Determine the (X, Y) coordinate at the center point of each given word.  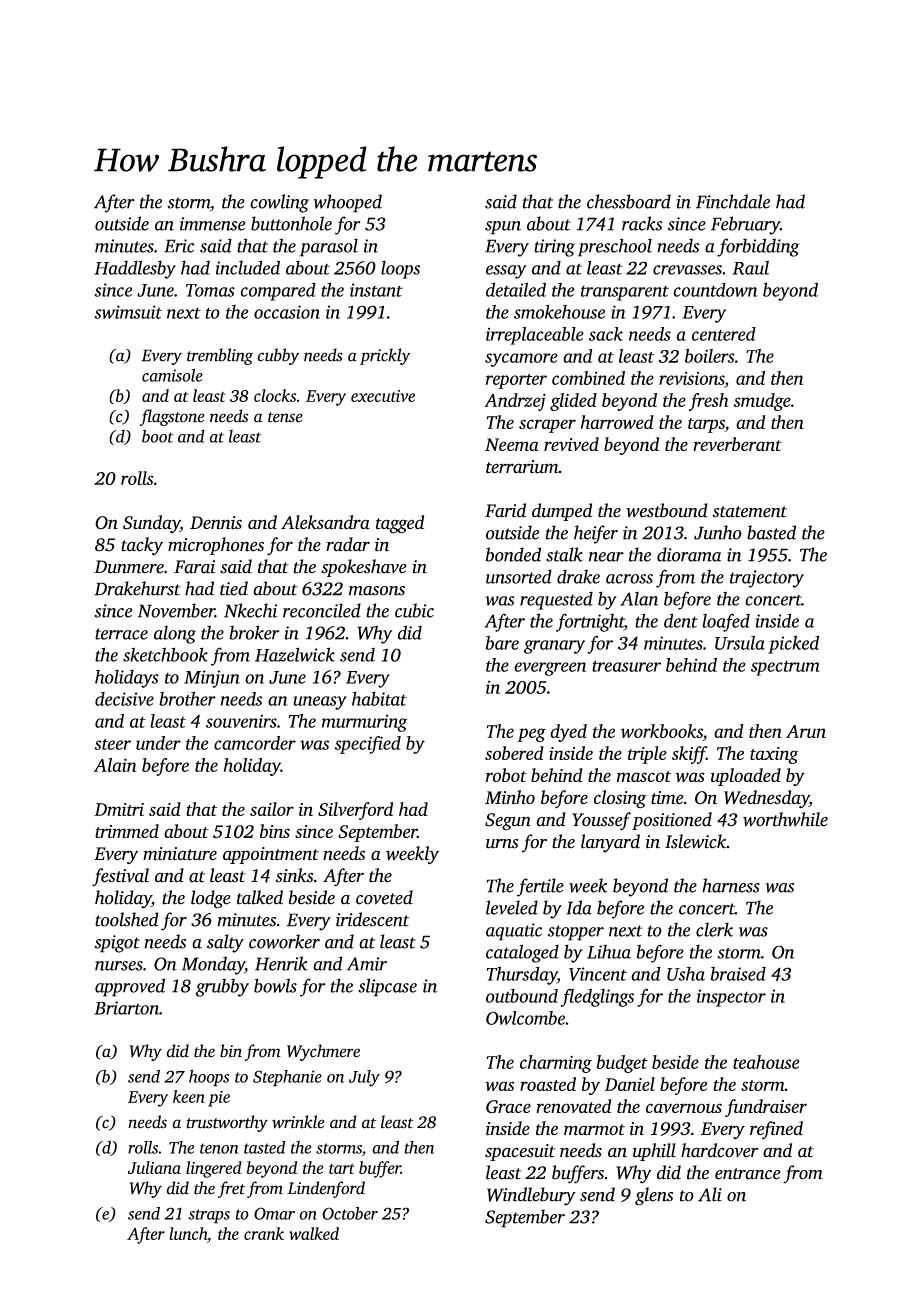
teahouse (766, 1062)
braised (738, 974)
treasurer (626, 666)
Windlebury (531, 1196)
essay (506, 272)
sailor (272, 809)
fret (231, 1189)
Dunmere (129, 567)
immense (212, 224)
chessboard (629, 201)
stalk (564, 554)
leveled (512, 907)
